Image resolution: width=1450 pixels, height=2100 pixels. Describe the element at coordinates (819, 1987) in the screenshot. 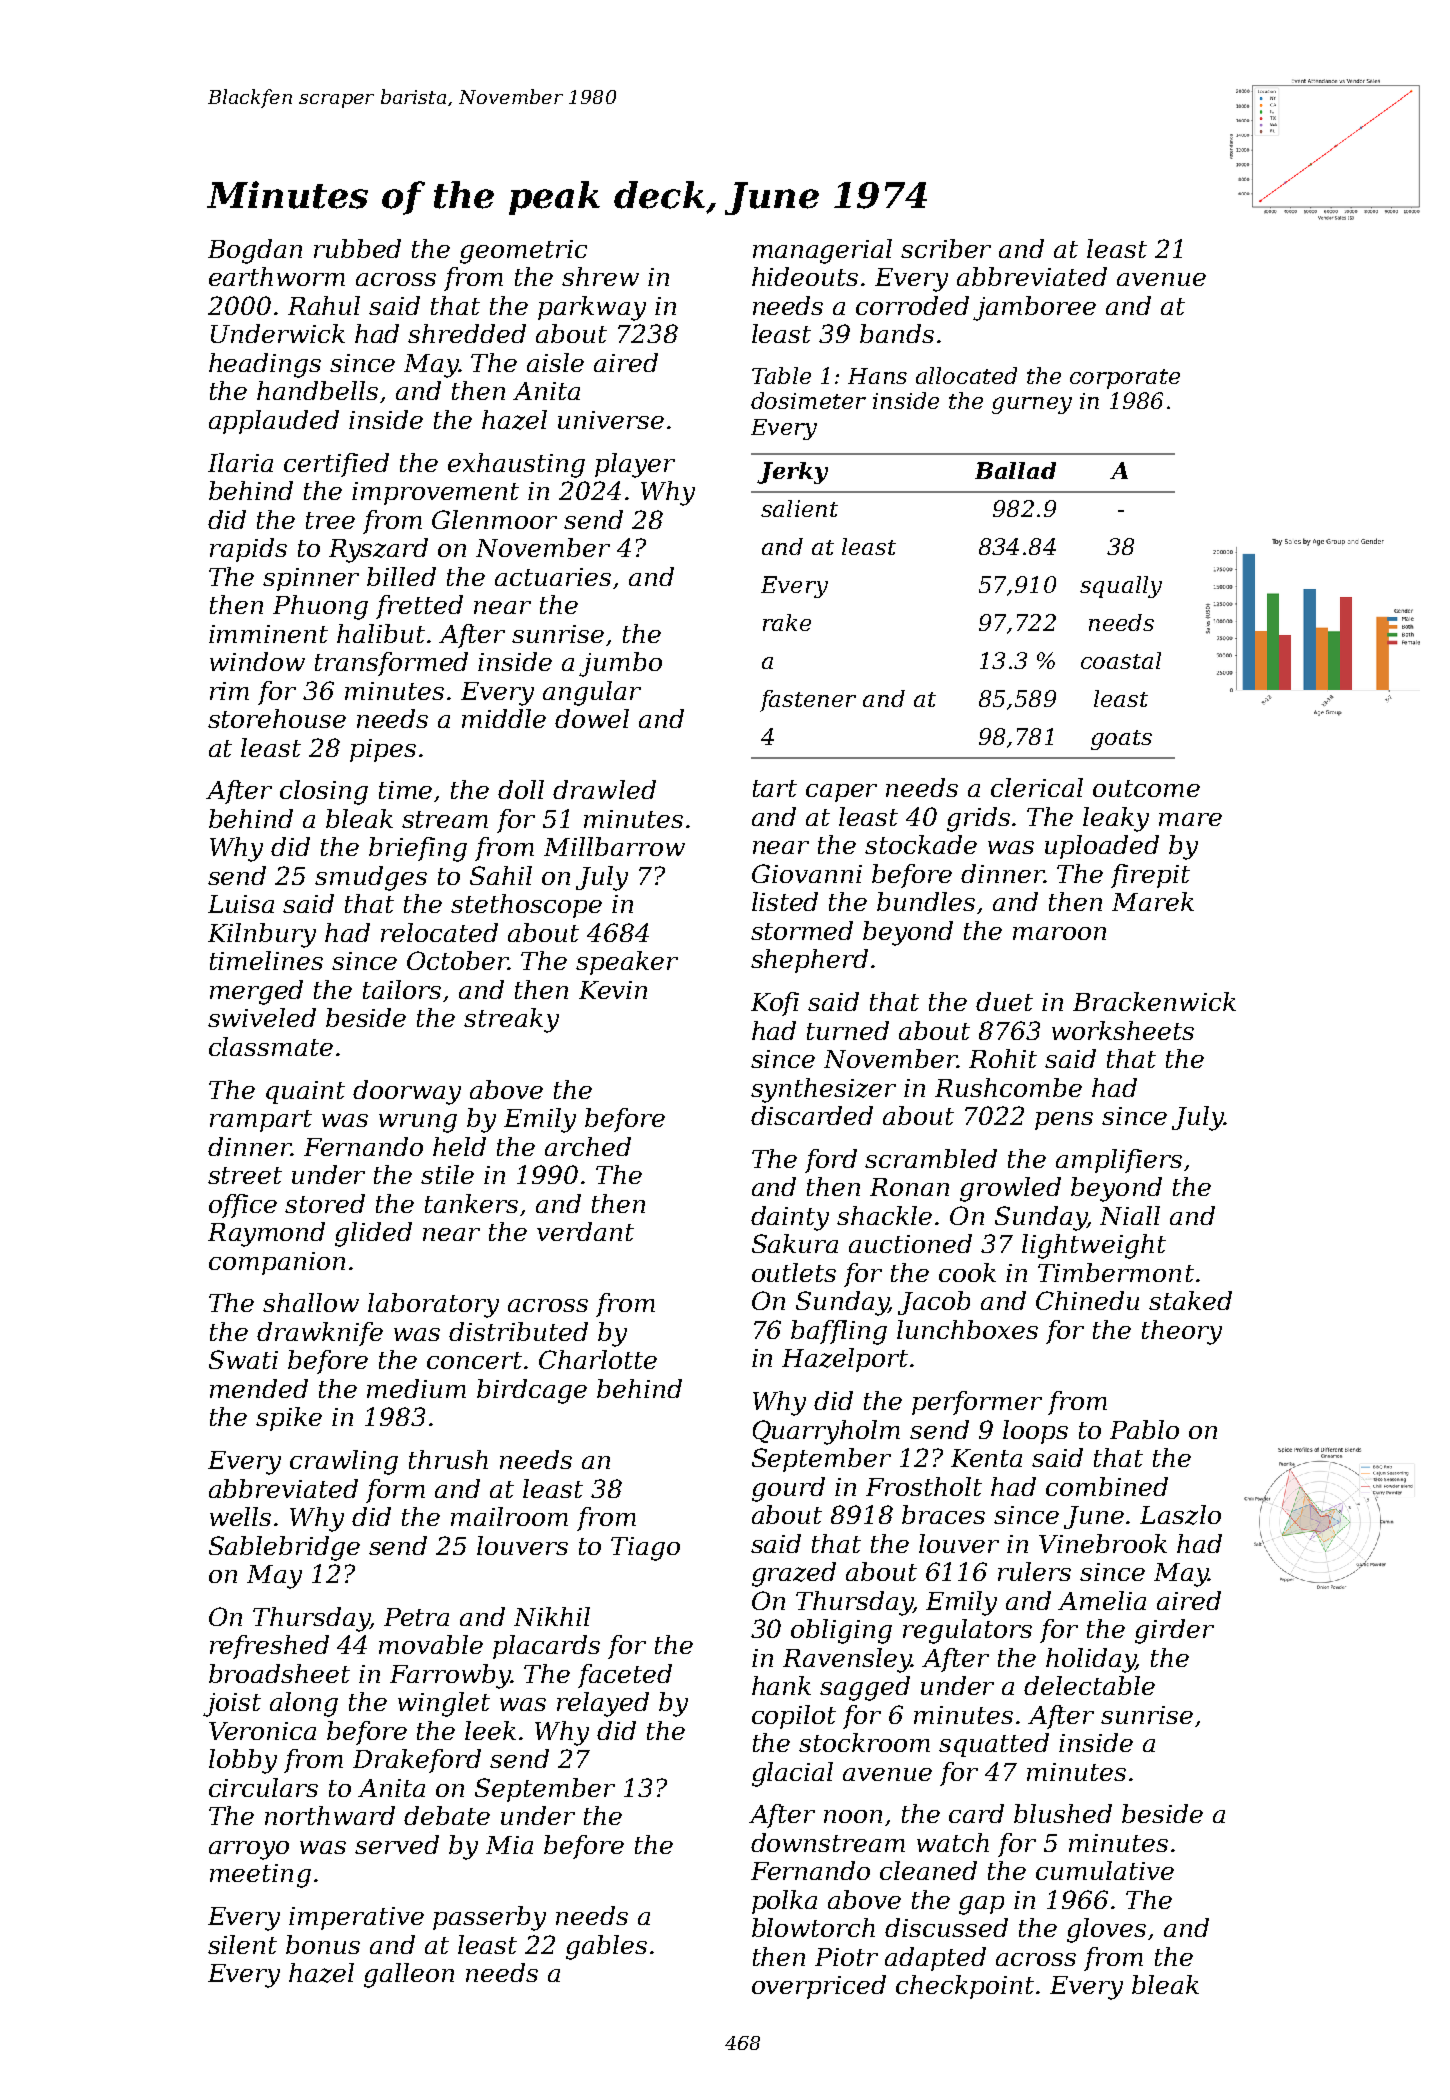

I see `overpriced` at that location.
